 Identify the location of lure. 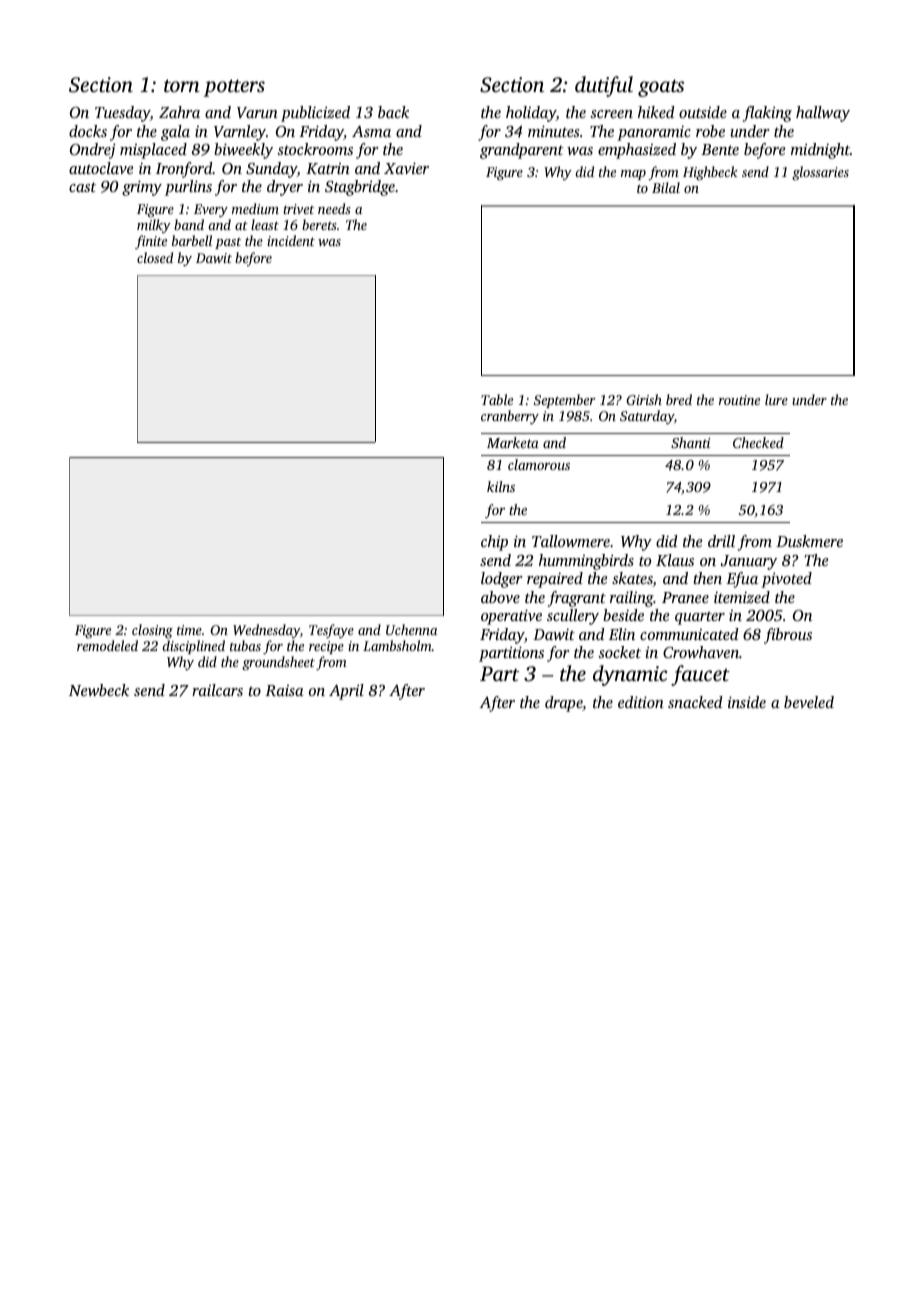
(776, 399).
